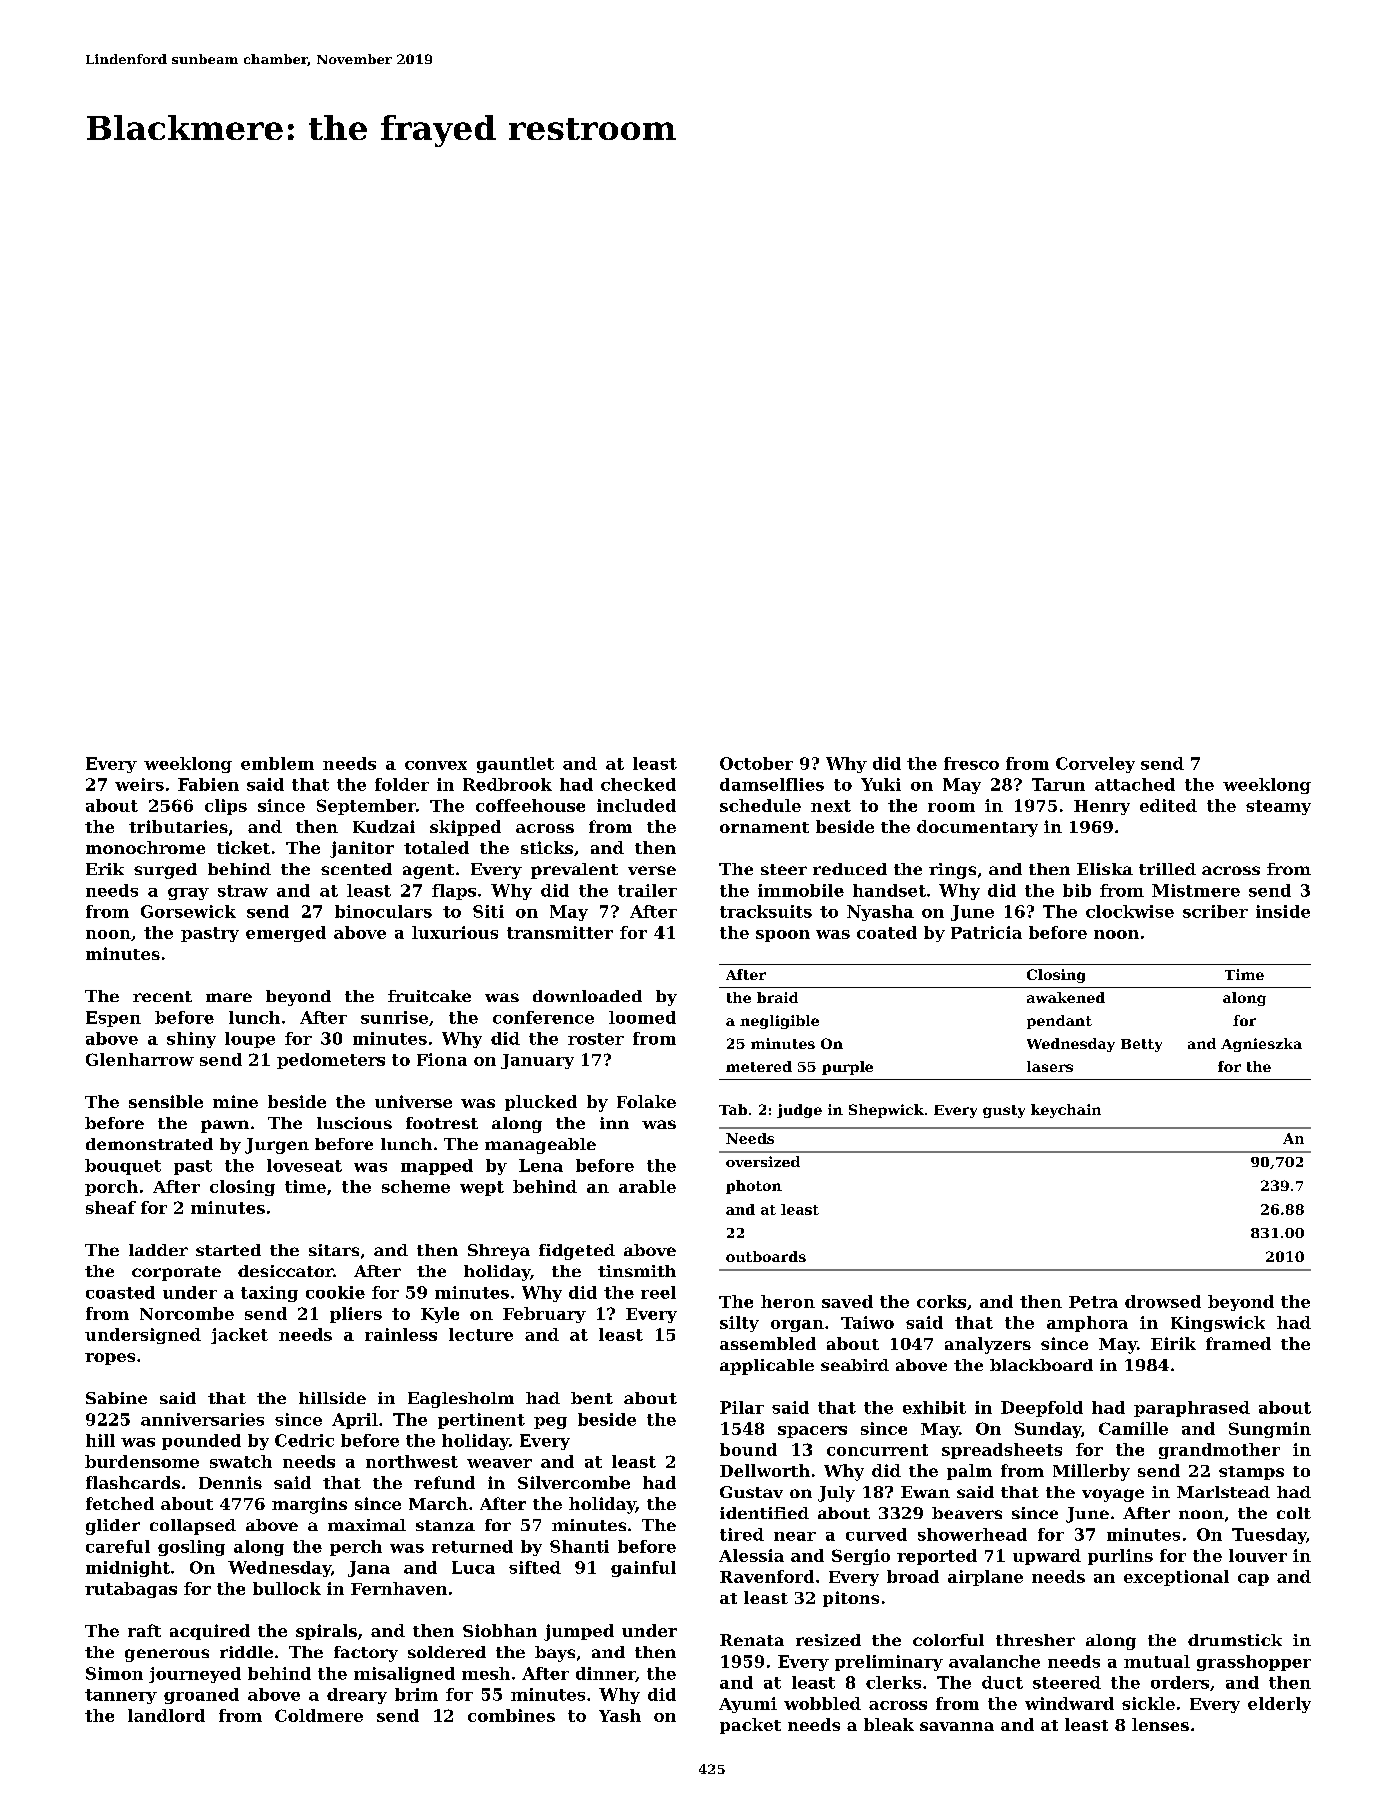 This document has width=1396, height=1806. I want to click on Pilar, so click(742, 1407).
